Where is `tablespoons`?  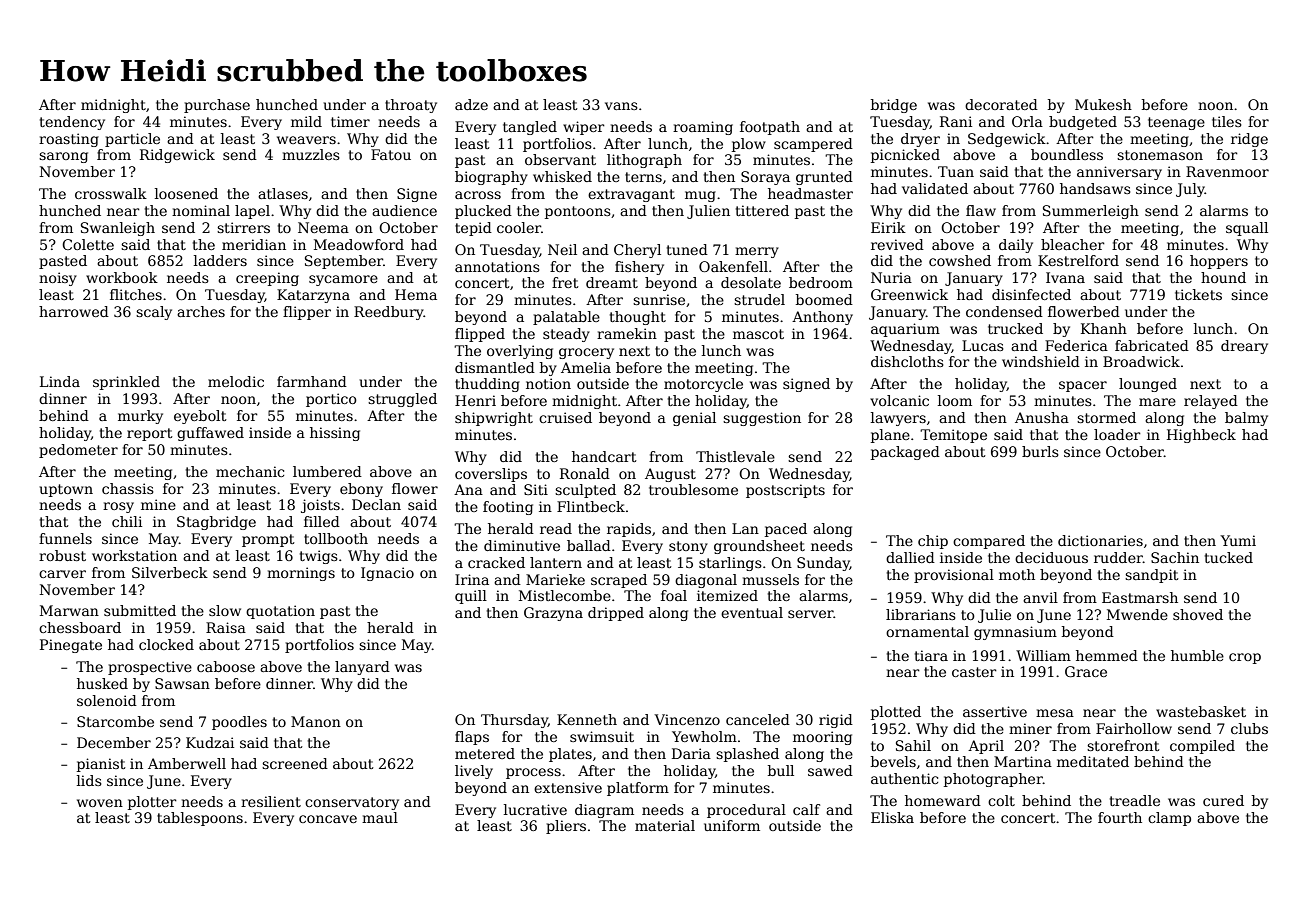
tablespoons is located at coordinates (200, 819).
